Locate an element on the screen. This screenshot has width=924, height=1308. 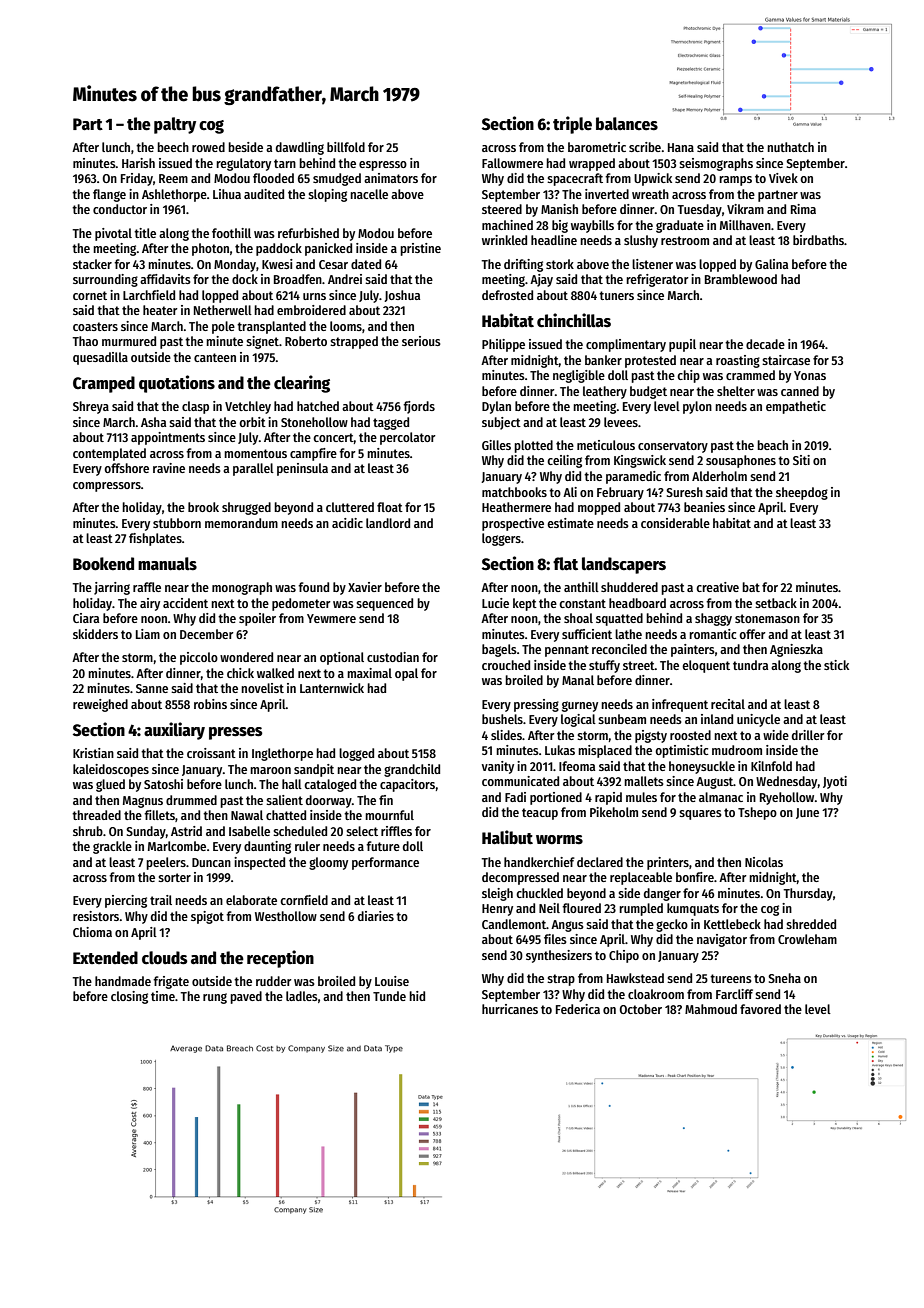
paltry is located at coordinates (175, 125).
